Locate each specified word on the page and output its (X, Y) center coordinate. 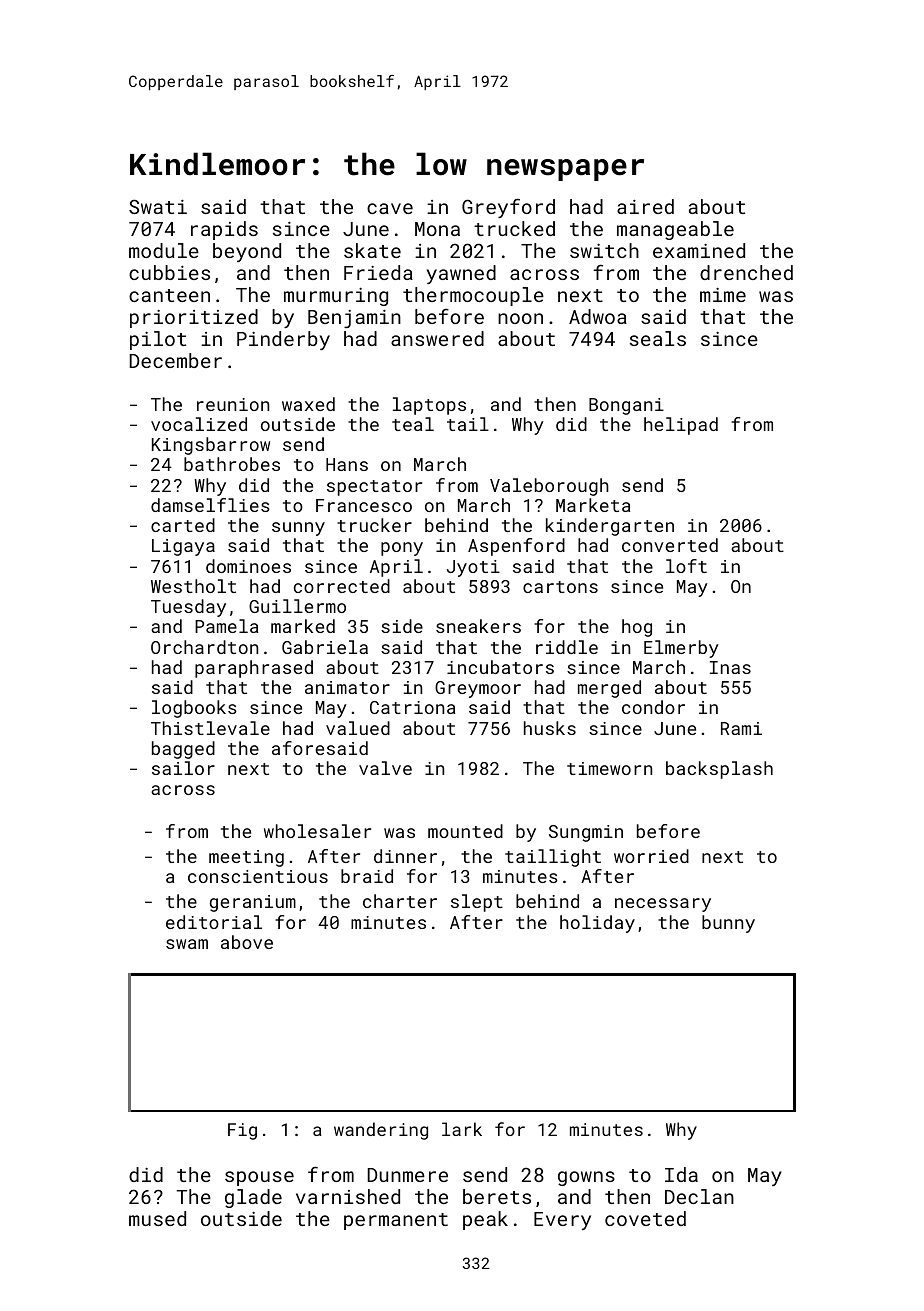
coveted (645, 1218)
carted (183, 525)
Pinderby (283, 340)
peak (485, 1220)
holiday (597, 924)
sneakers (478, 626)
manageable (675, 230)
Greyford (508, 208)
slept (477, 903)
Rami (741, 728)
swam (187, 944)
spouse (259, 1178)
